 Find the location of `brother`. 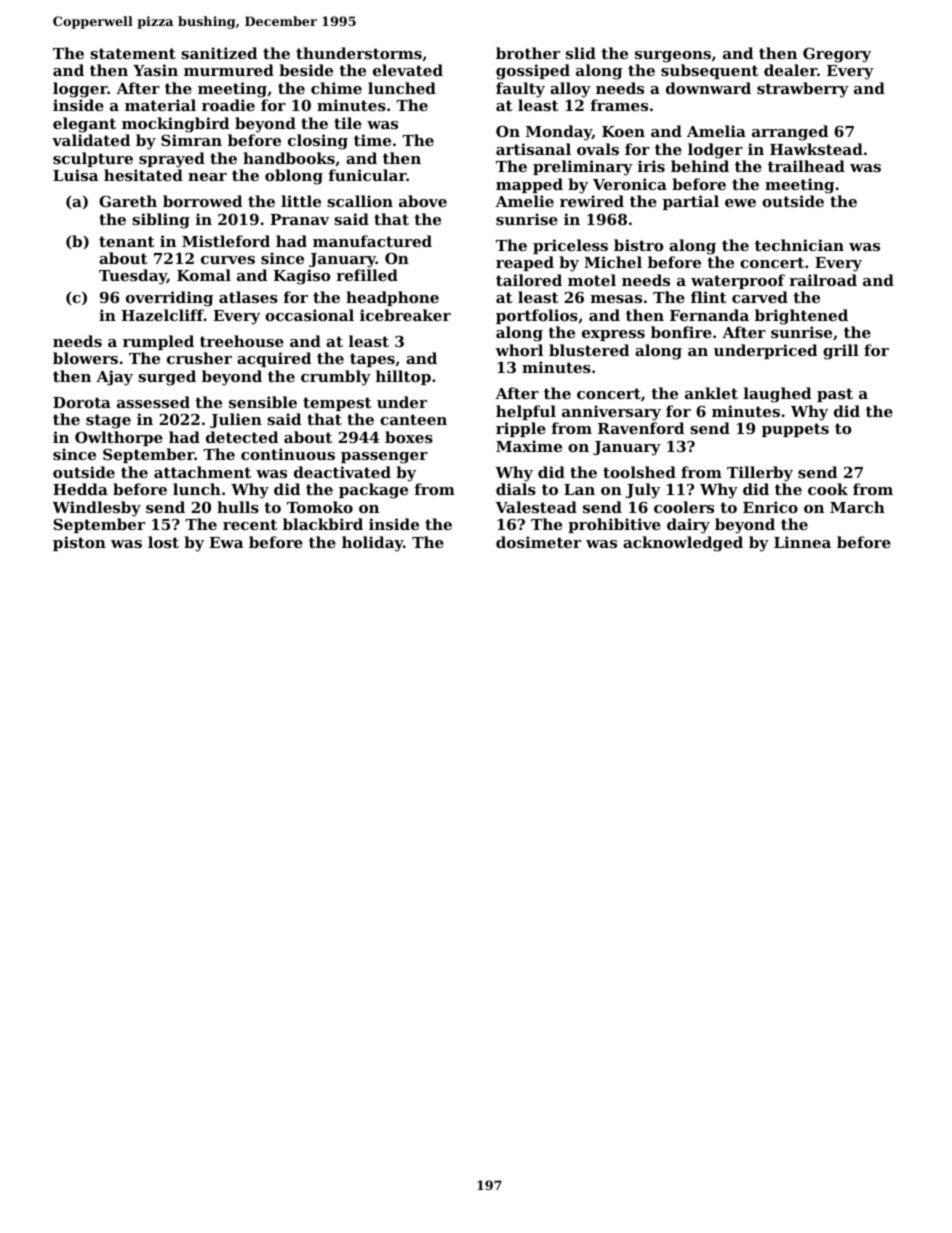

brother is located at coordinates (528, 53).
